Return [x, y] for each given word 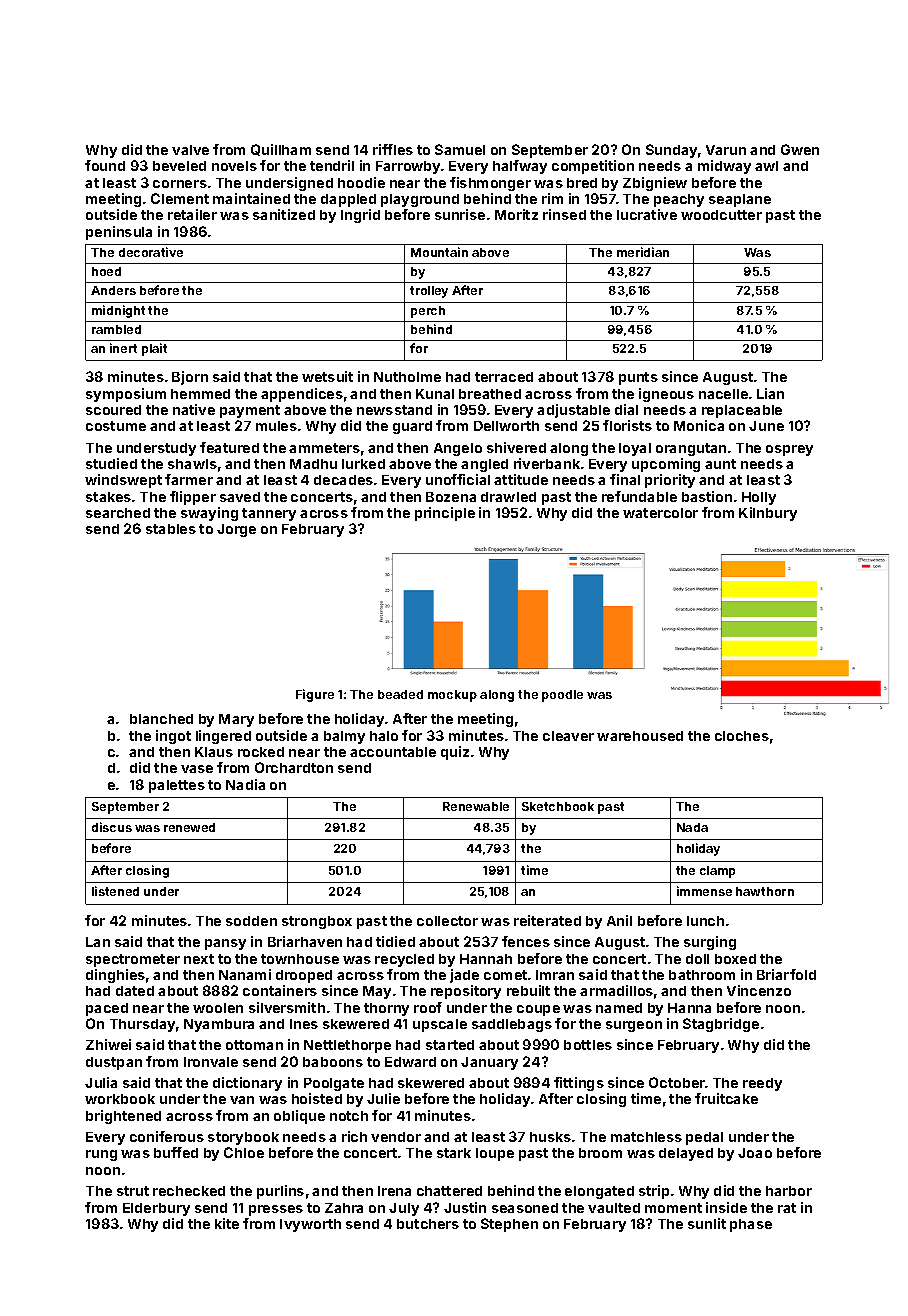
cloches [742, 736]
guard [412, 427]
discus [112, 827]
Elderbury [156, 1209]
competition [593, 167]
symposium [126, 395]
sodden [251, 921]
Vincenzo [759, 990]
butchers [428, 1224]
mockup [452, 696]
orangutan [691, 449]
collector [447, 921]
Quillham [281, 150]
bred [582, 183]
